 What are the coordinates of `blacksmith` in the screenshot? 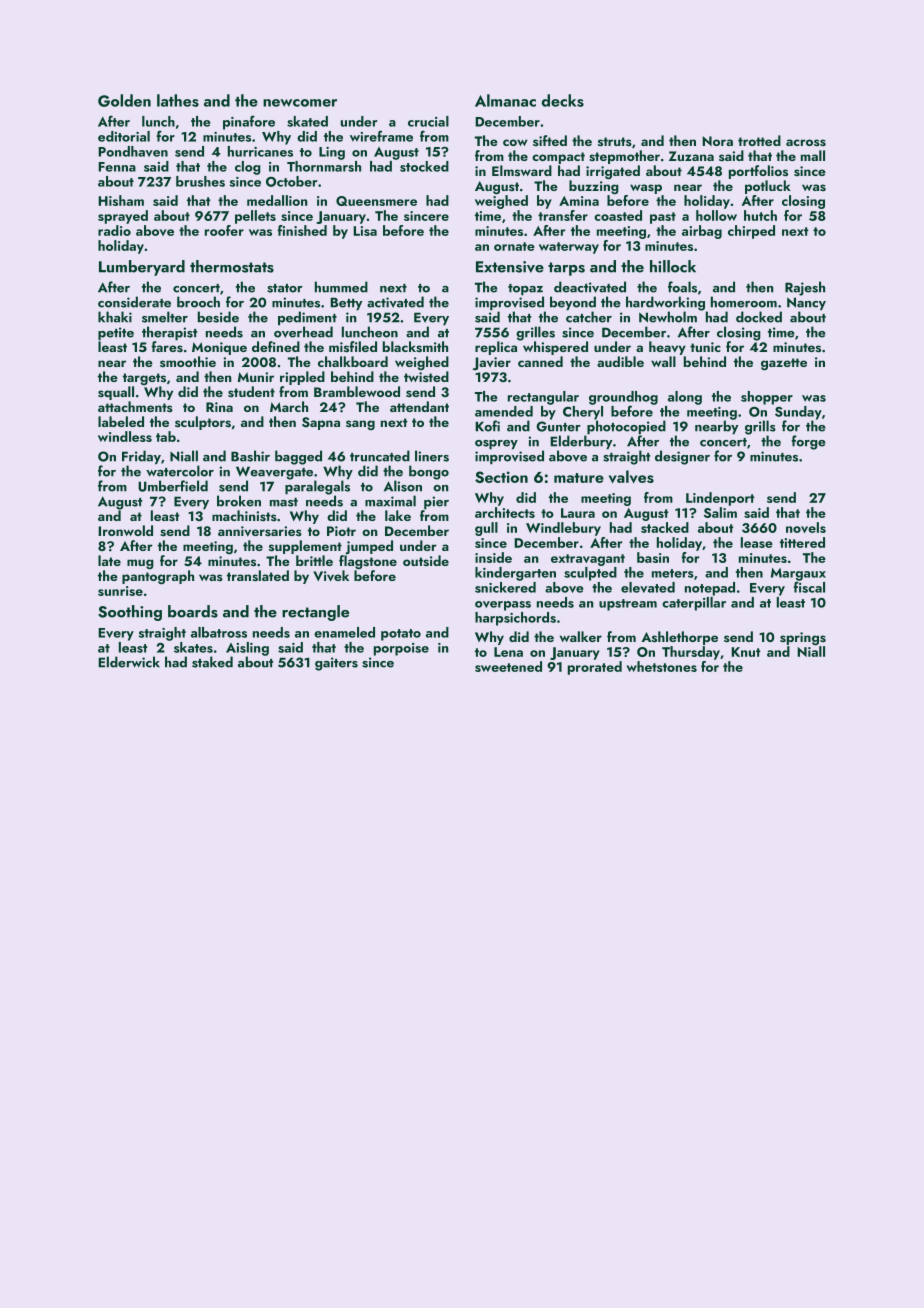 It's located at (415, 347).
